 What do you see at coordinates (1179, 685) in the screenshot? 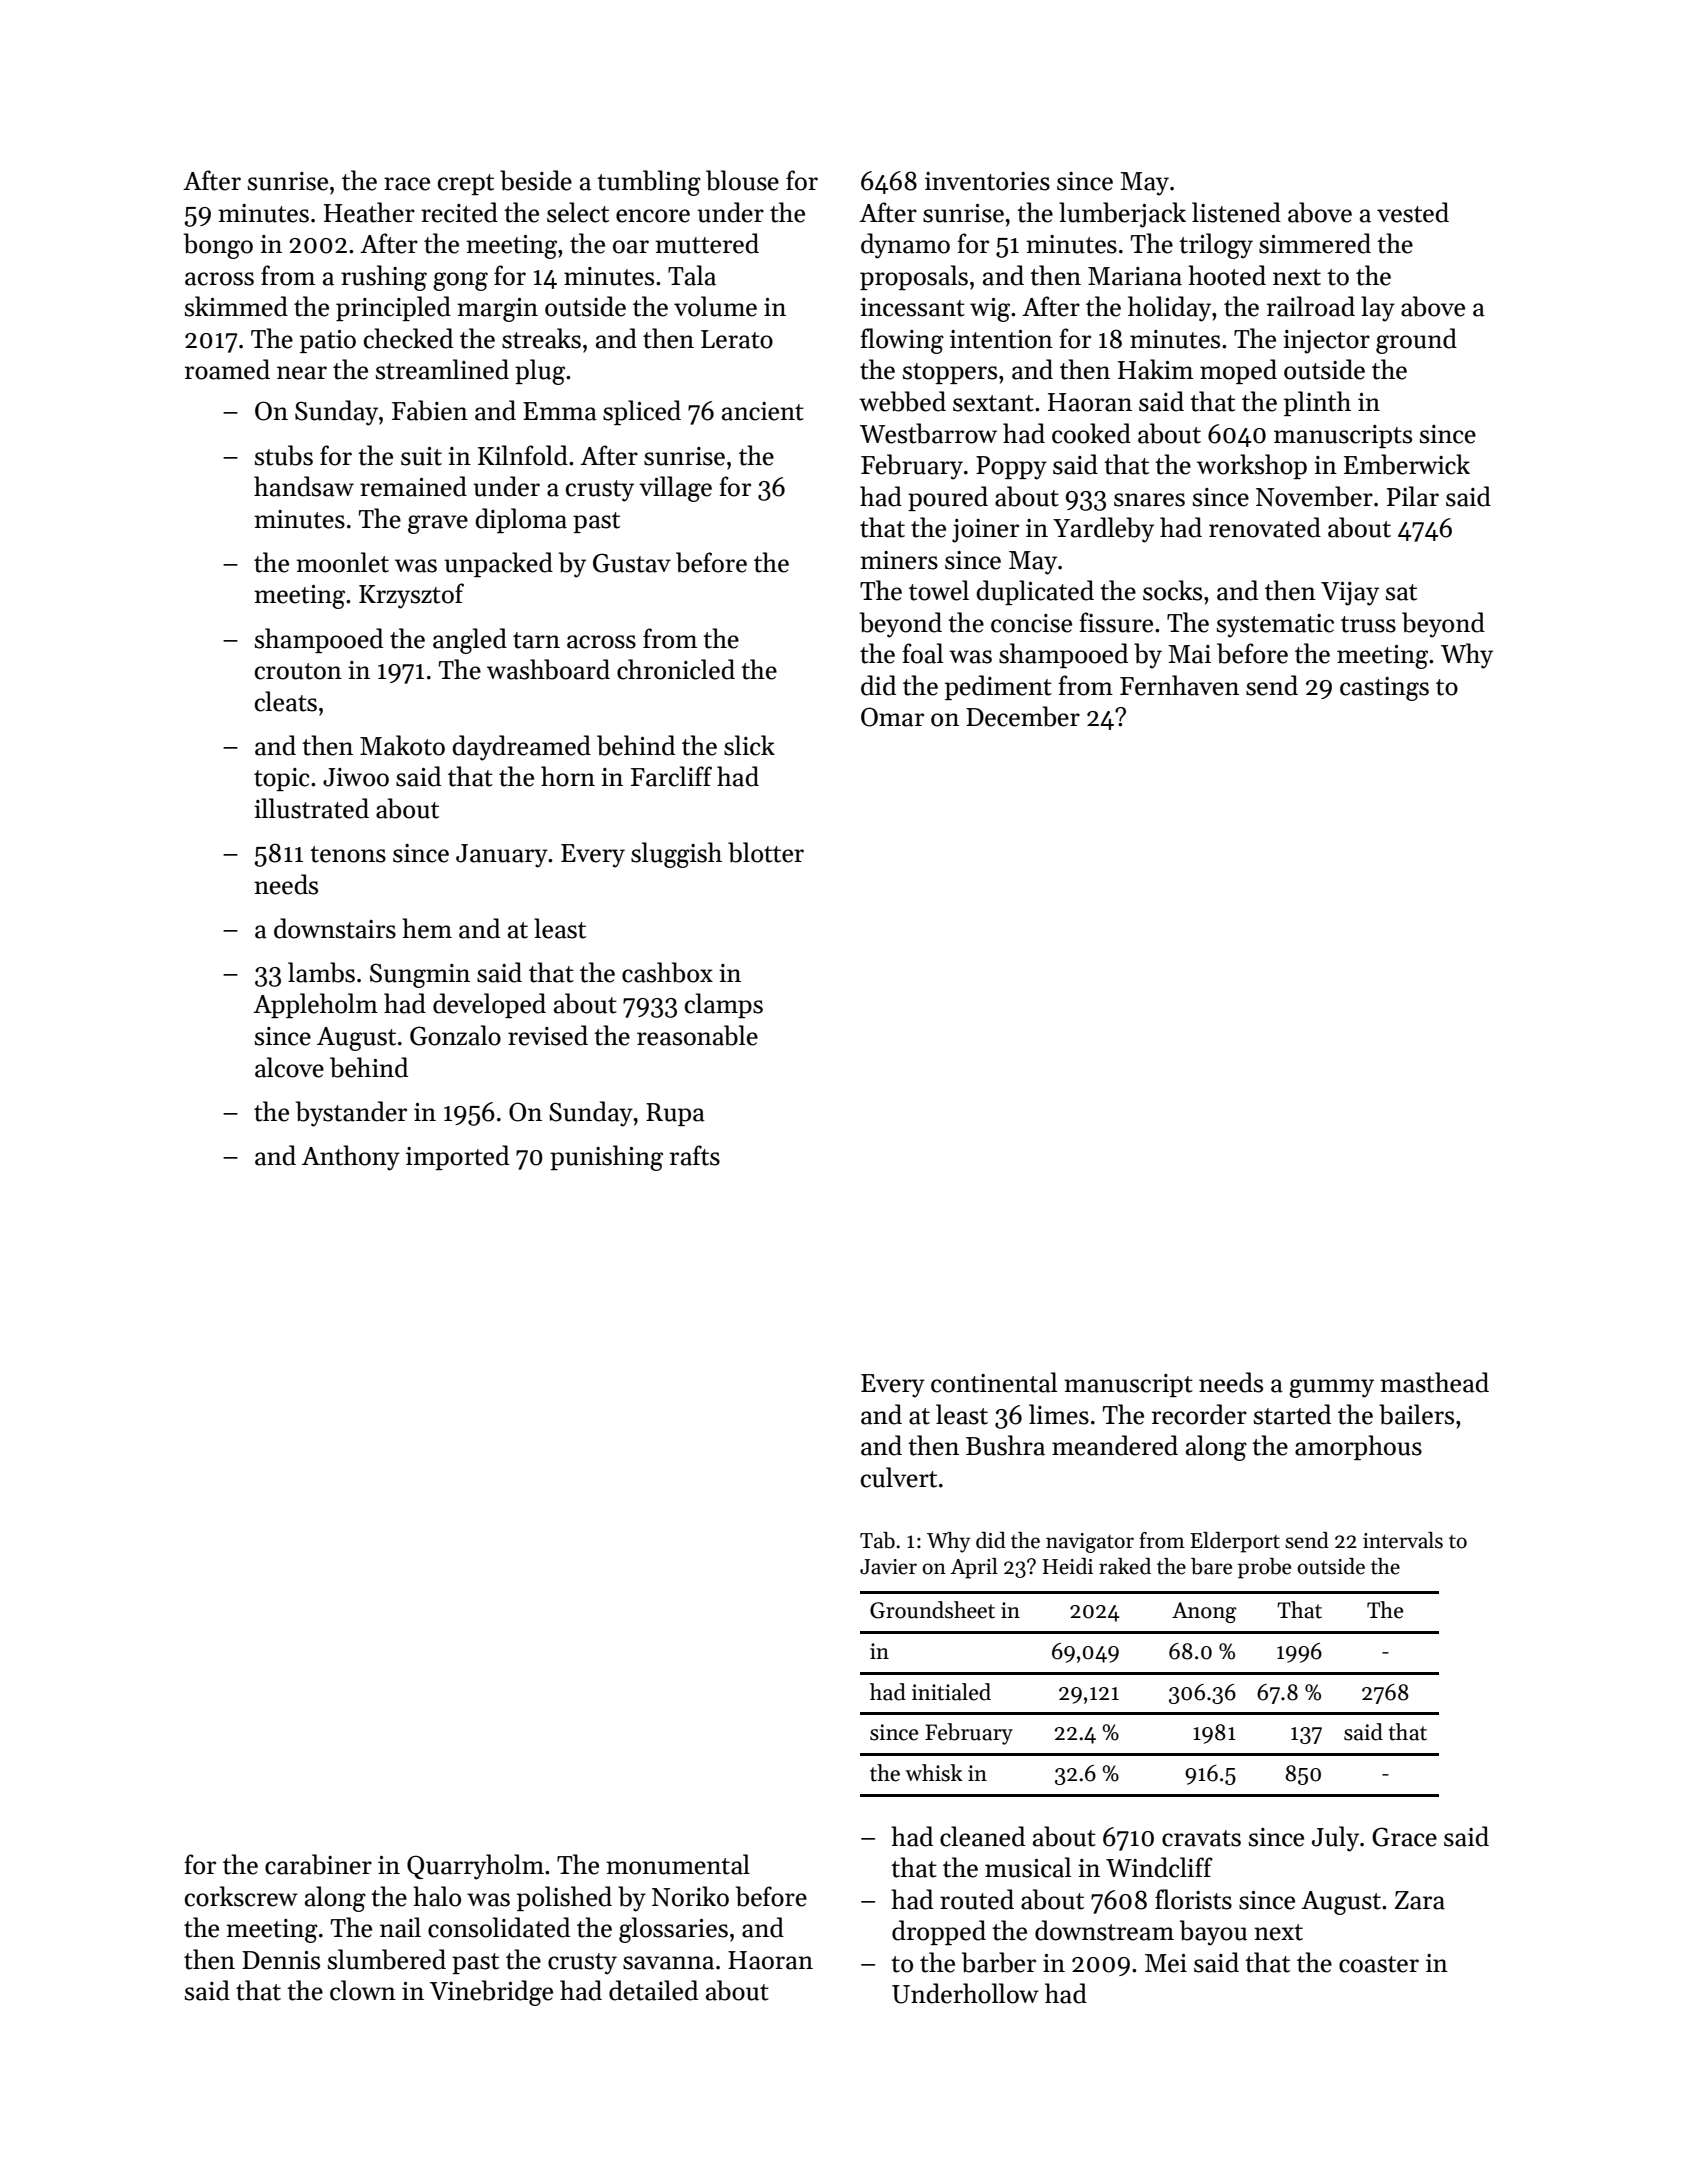
I see `Fernhaven` at bounding box center [1179, 685].
